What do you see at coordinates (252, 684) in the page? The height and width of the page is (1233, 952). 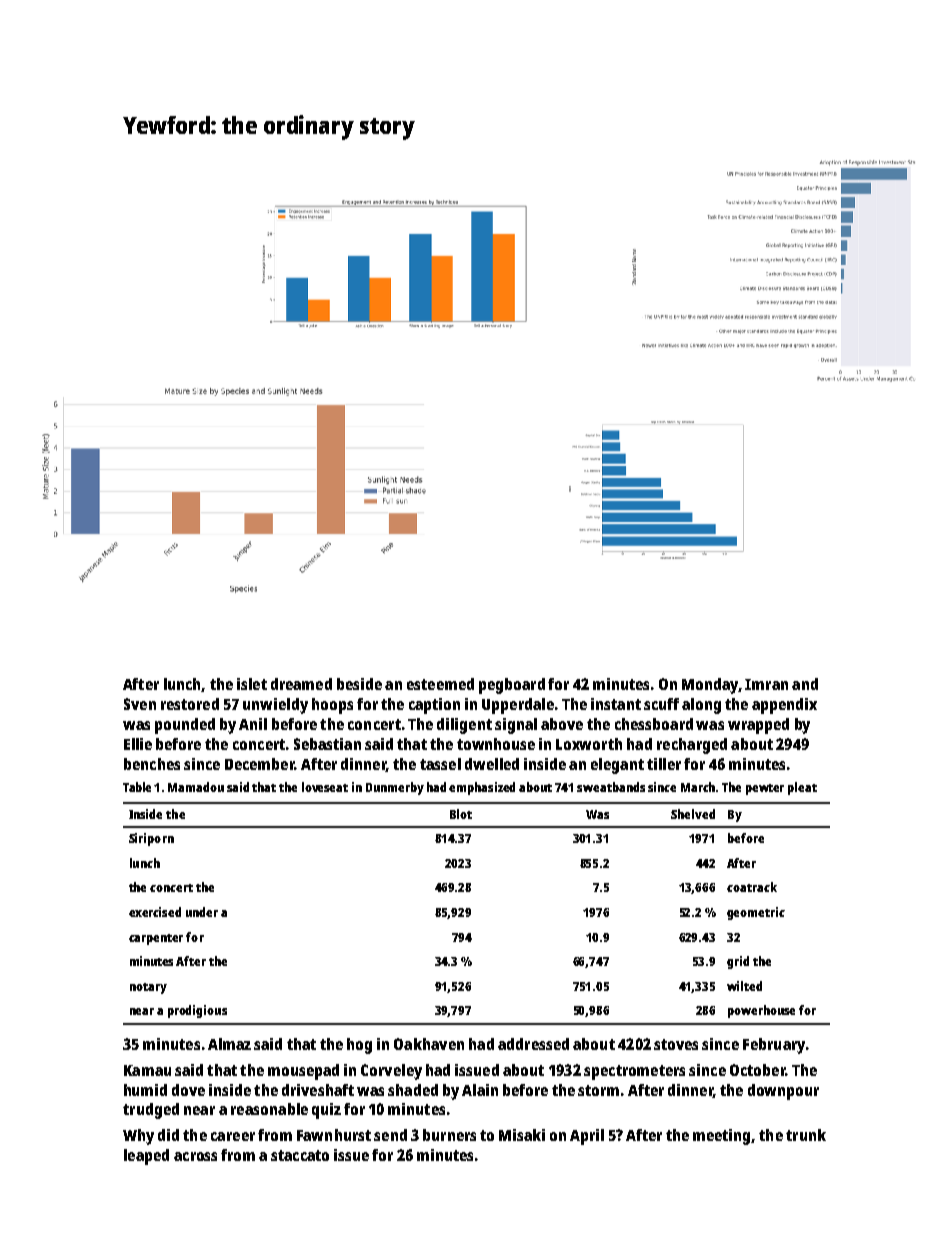 I see `islet` at bounding box center [252, 684].
